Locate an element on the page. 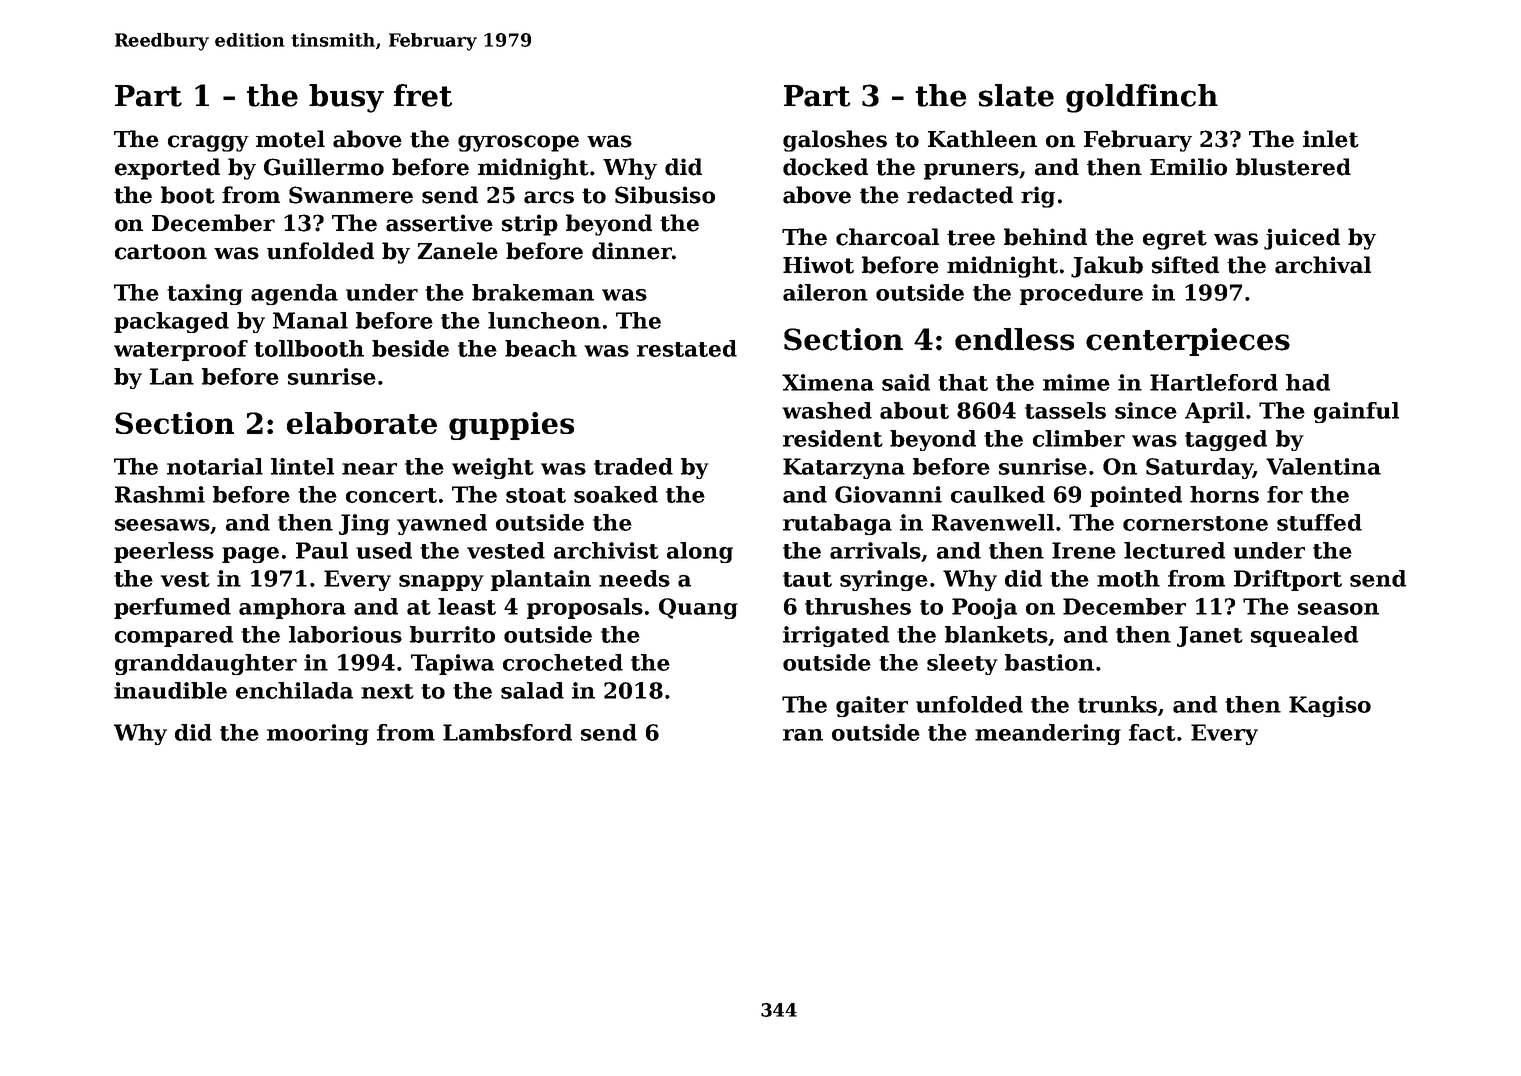 The height and width of the document is (1076, 1521). exported is located at coordinates (167, 169).
